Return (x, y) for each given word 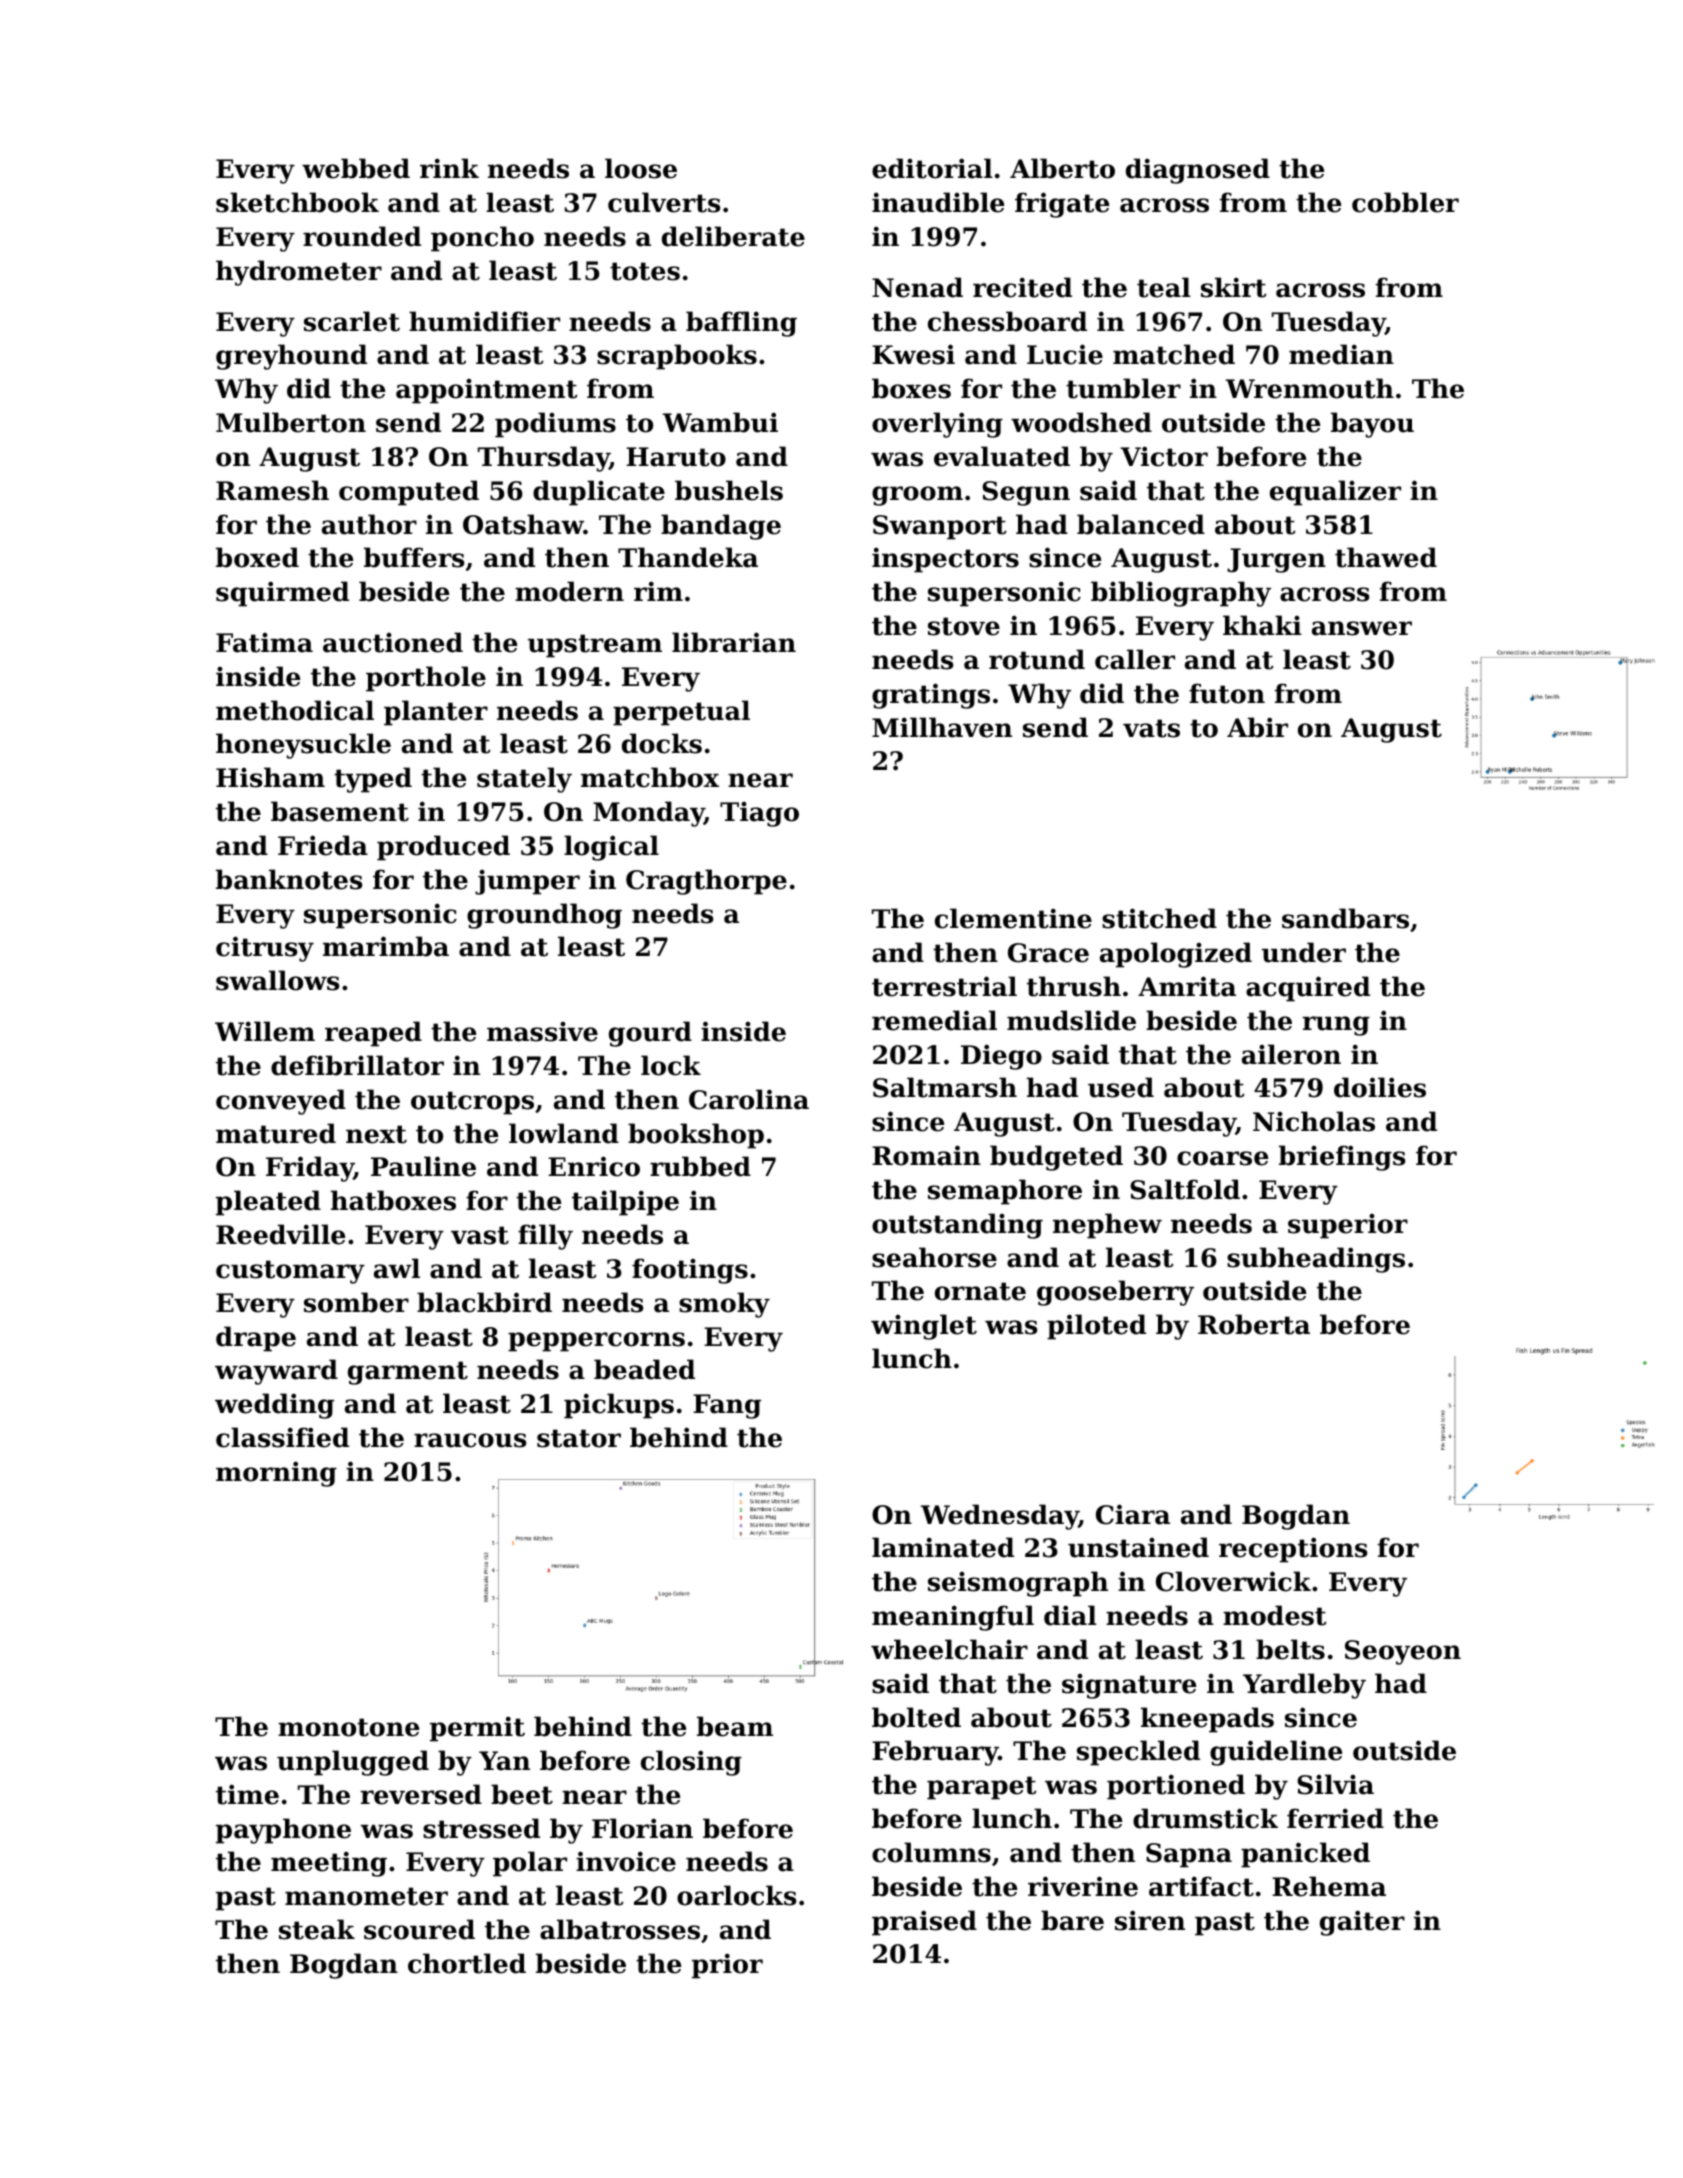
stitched (1159, 918)
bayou (1372, 425)
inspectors (945, 560)
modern (569, 591)
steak (317, 1929)
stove (964, 626)
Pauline (423, 1166)
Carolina (749, 1099)
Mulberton (291, 422)
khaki (1262, 625)
